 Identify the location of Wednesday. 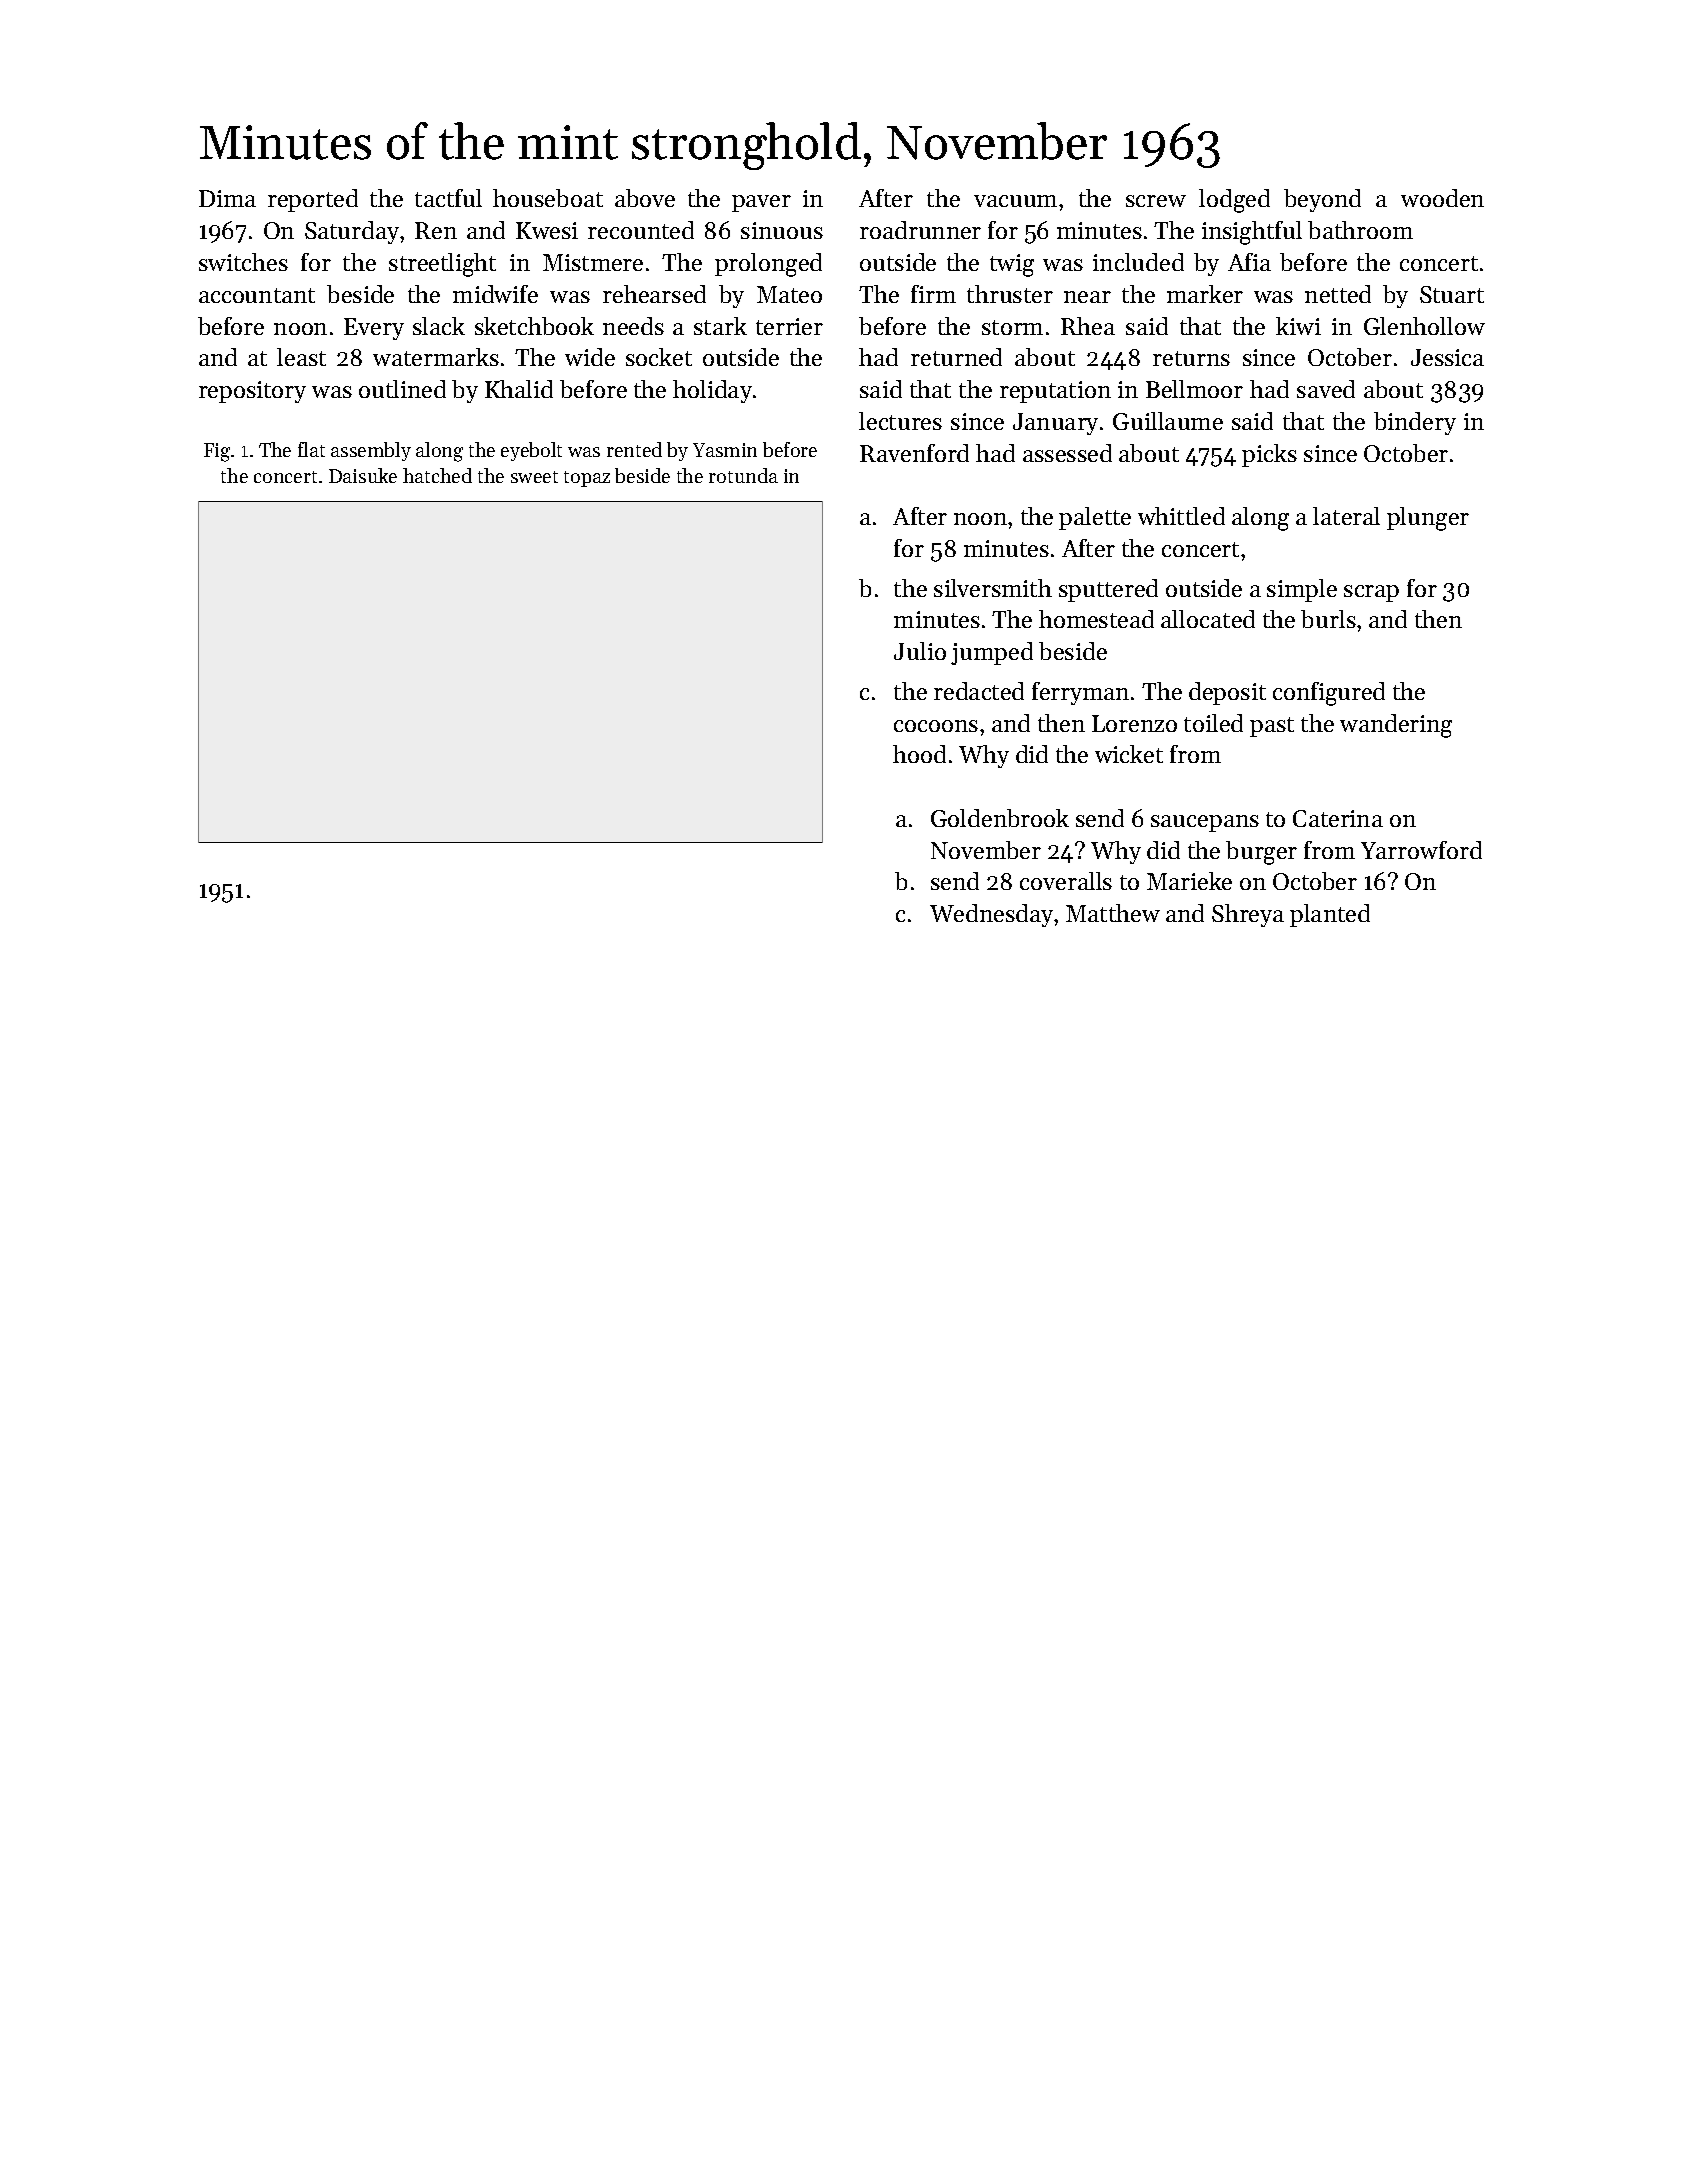
(991, 915).
